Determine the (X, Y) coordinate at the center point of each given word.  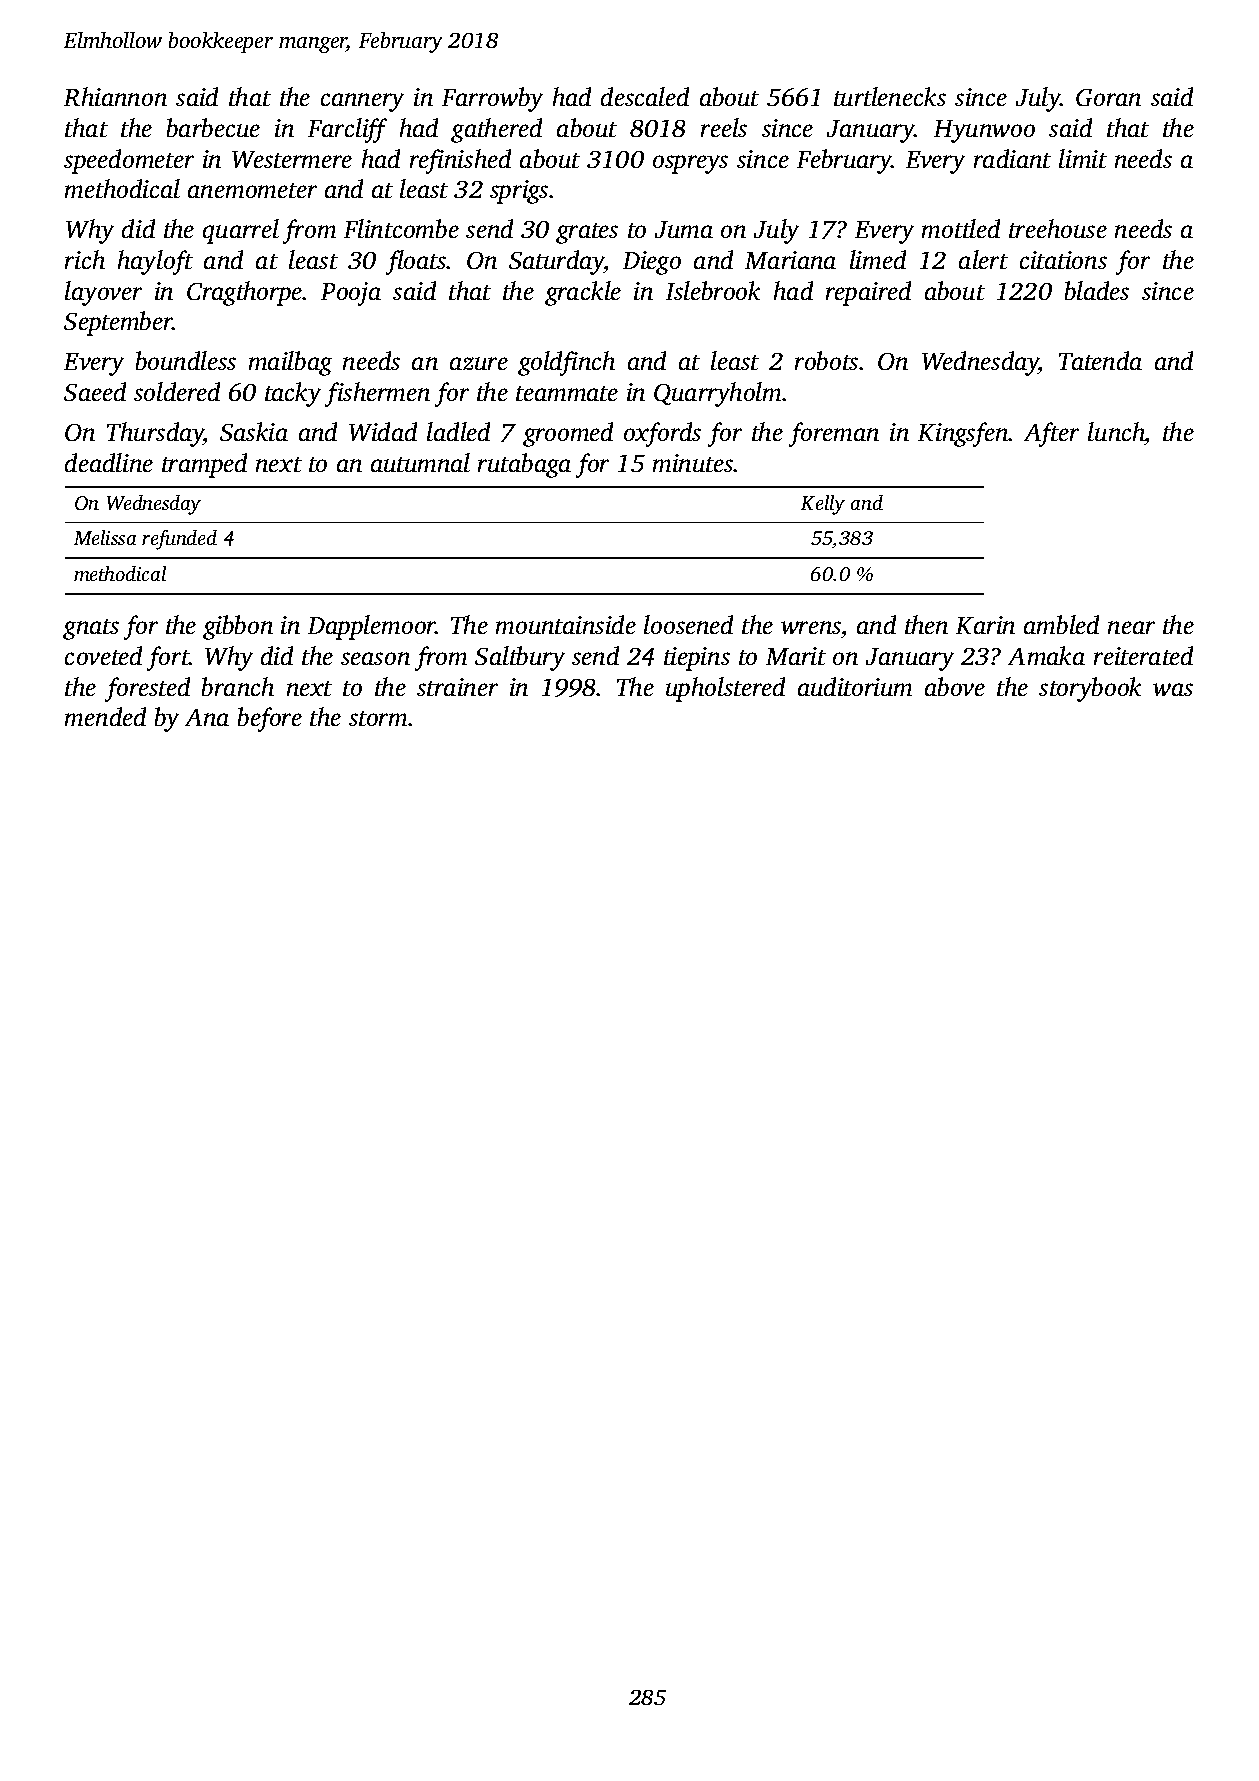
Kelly (823, 505)
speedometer (129, 161)
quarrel (241, 231)
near (1131, 627)
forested (147, 689)
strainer (457, 687)
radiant (1012, 158)
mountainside (566, 624)
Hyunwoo (984, 131)
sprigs (519, 192)
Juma (684, 229)
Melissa (105, 537)
